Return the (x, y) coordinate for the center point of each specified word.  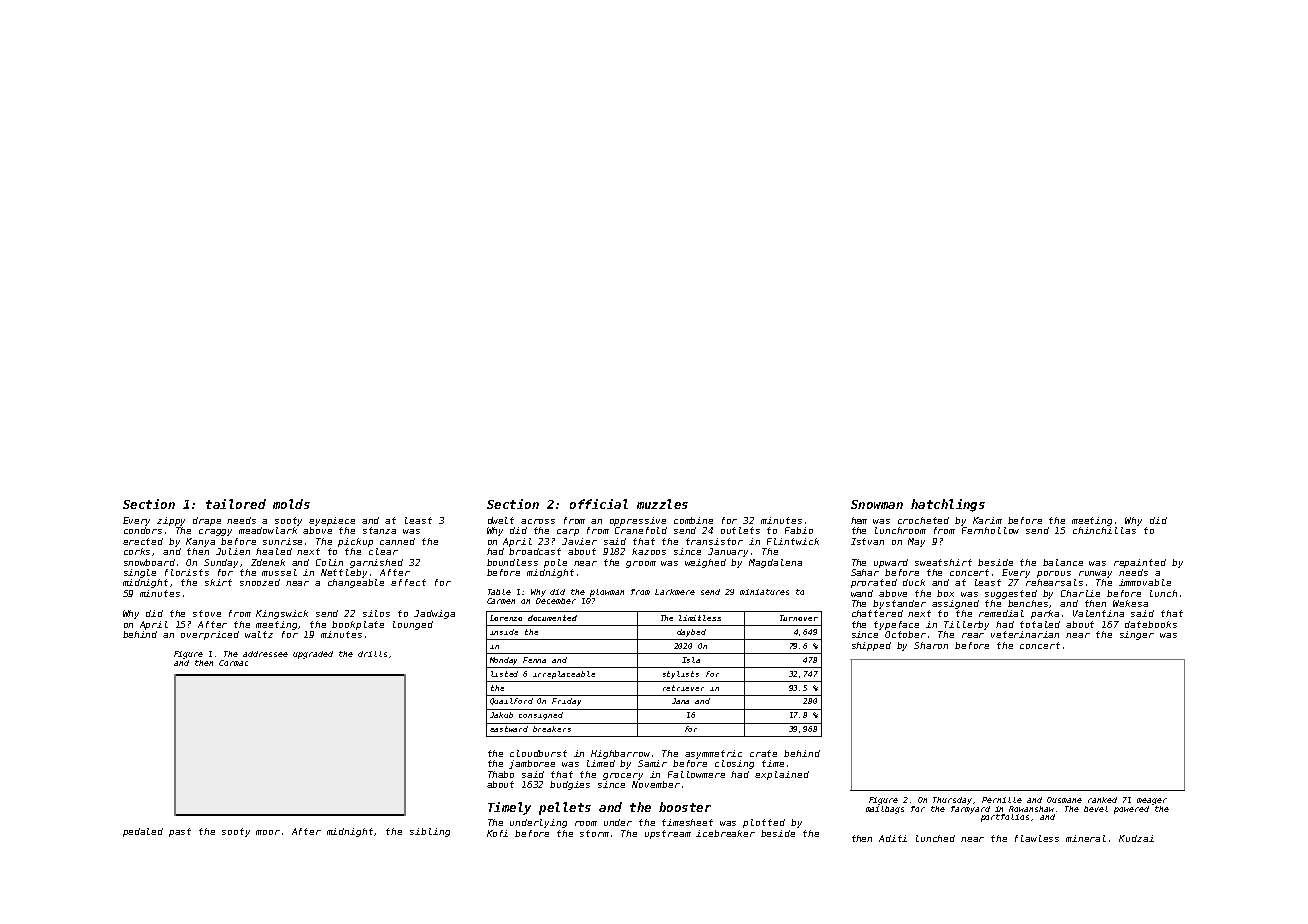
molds (291, 504)
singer (1137, 635)
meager (1152, 801)
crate (763, 753)
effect (408, 582)
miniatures (764, 592)
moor (268, 832)
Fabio (799, 530)
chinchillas (1104, 530)
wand (862, 593)
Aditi (893, 838)
